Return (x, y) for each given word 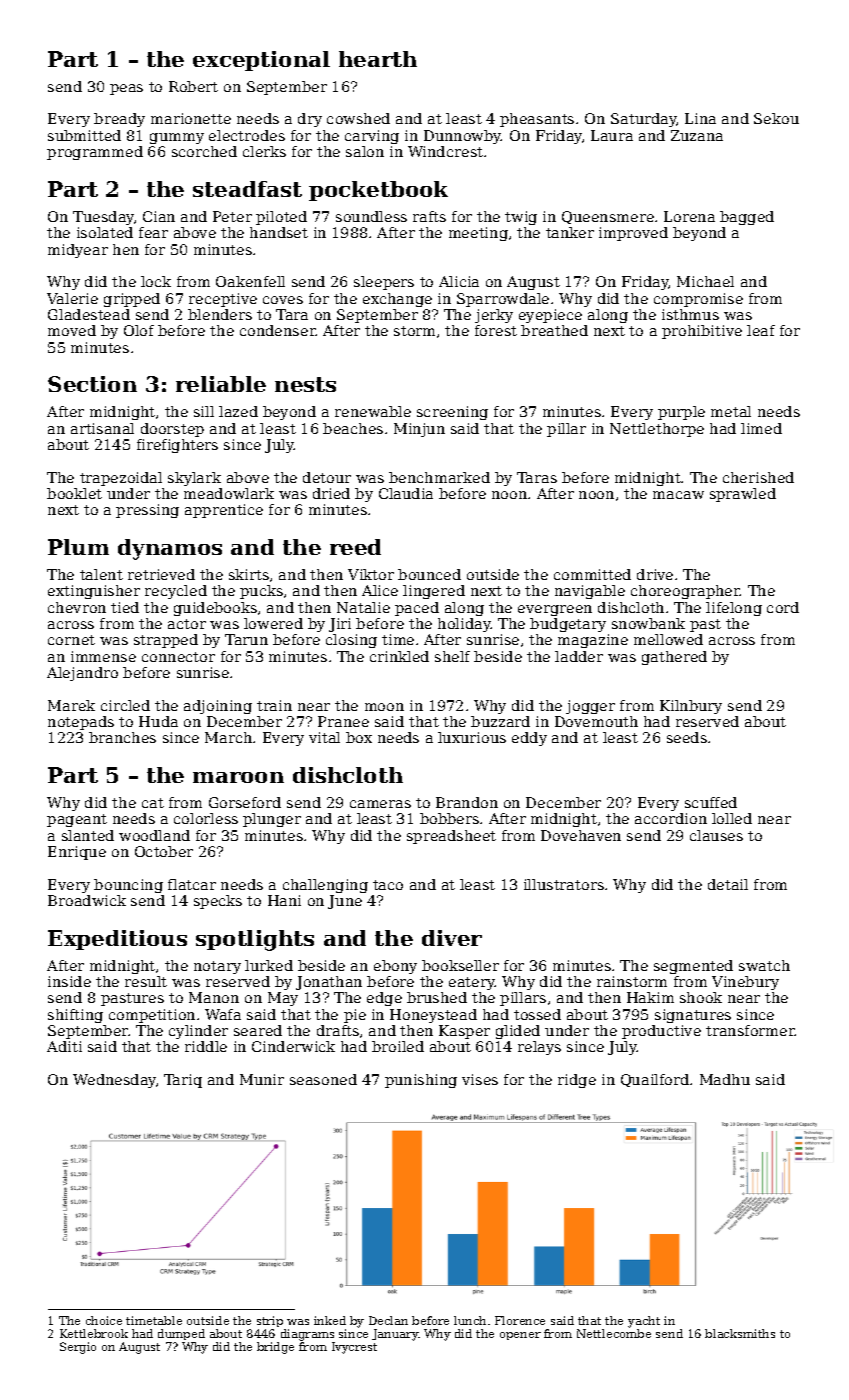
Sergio (78, 1348)
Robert (193, 86)
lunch (470, 1320)
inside (69, 981)
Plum (78, 547)
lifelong (734, 609)
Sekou (776, 118)
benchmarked (439, 477)
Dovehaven (581, 835)
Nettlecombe (614, 1333)
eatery (472, 983)
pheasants (537, 120)
